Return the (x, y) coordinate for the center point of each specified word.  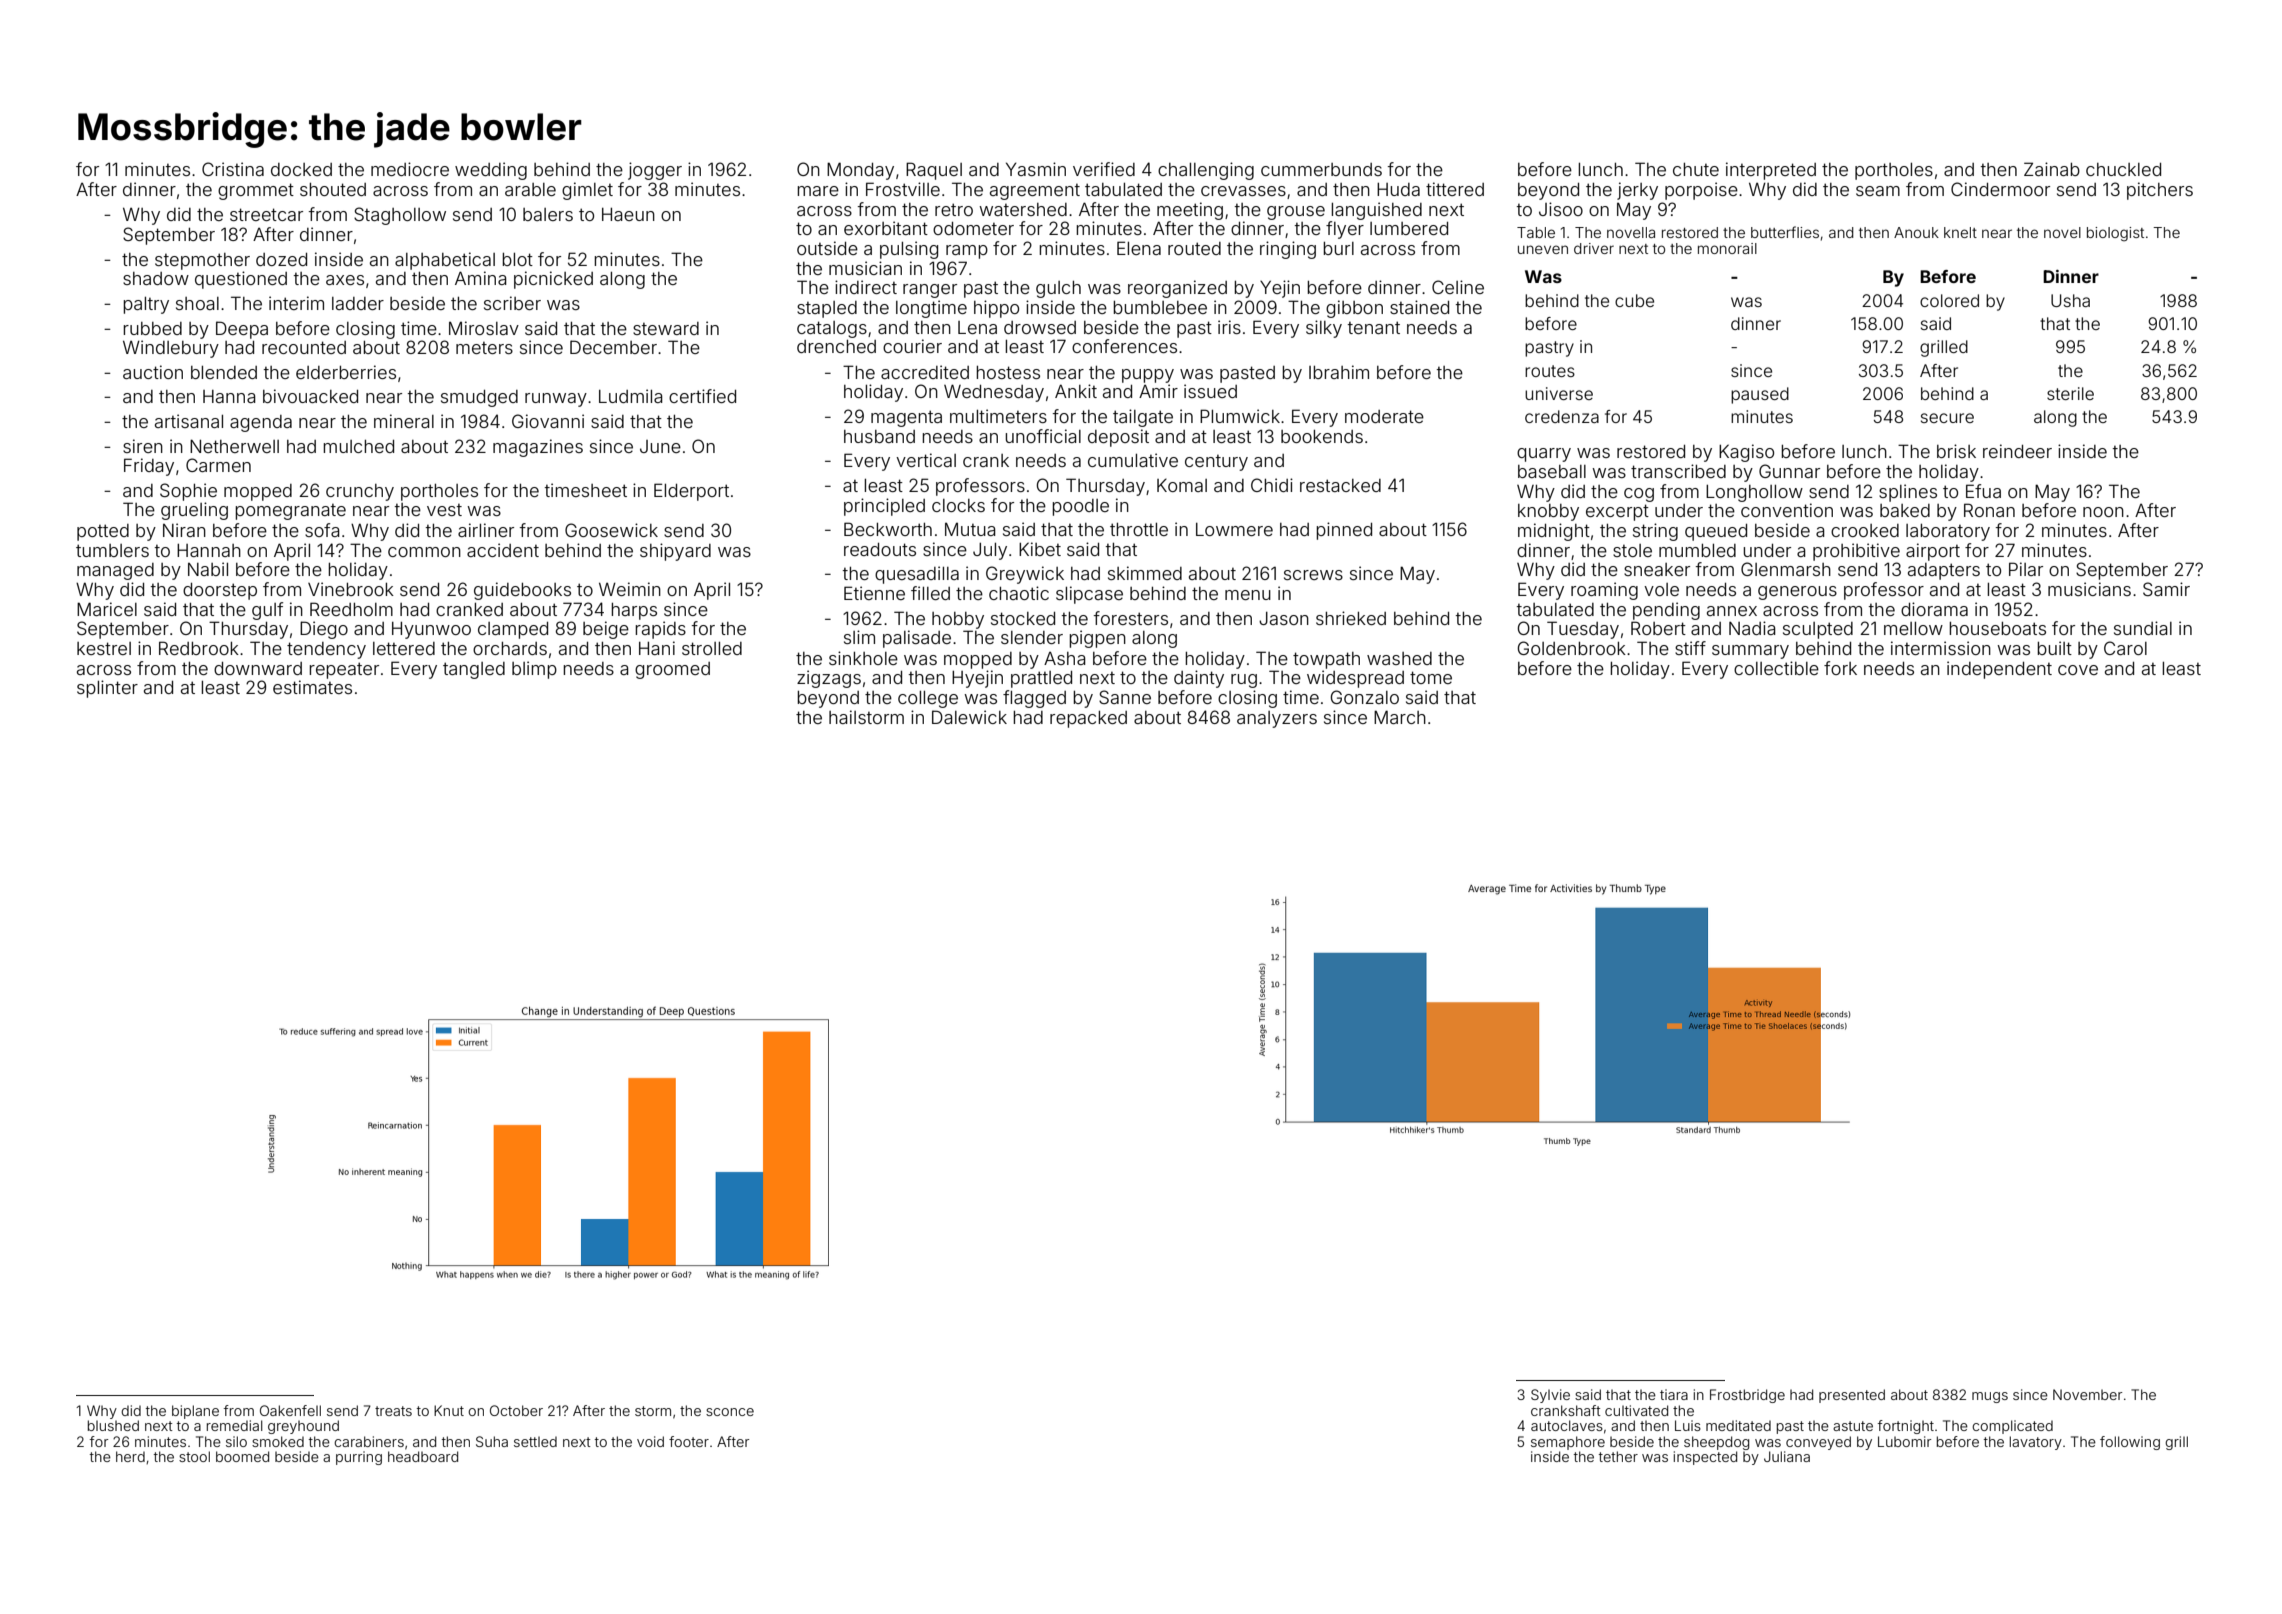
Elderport (691, 492)
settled (535, 1441)
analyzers (1277, 719)
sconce (730, 1412)
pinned (1344, 531)
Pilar (2026, 569)
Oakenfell (290, 1410)
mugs (1990, 1397)
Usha (2070, 300)
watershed (1023, 209)
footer (689, 1441)
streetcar (266, 214)
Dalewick (969, 717)
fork (1840, 668)
